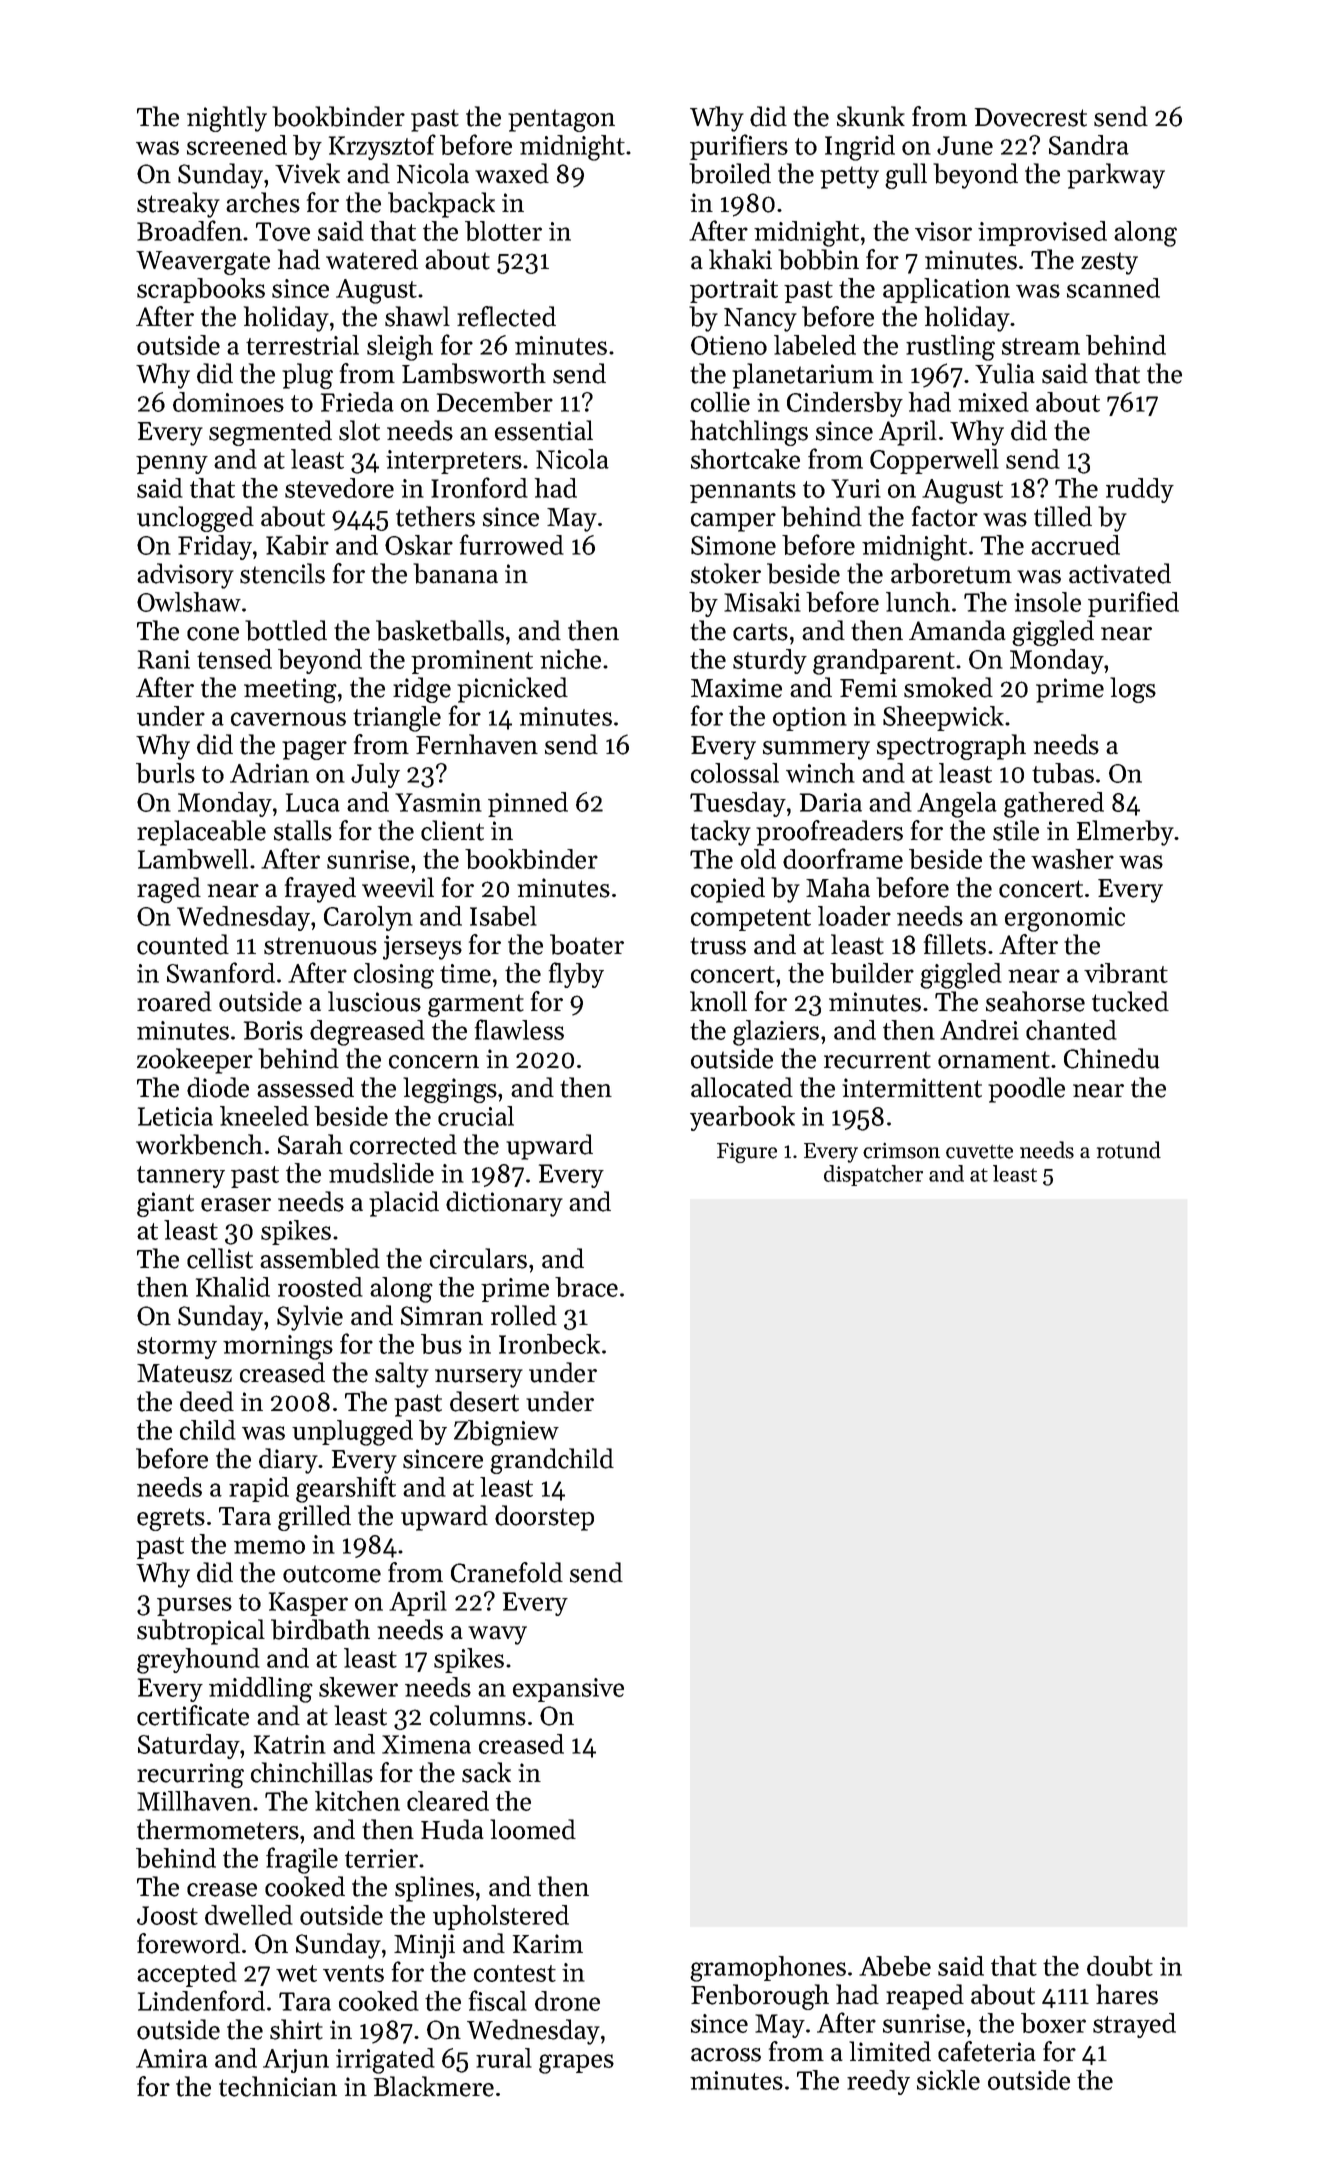 This page has width=1324, height=2180. What do you see at coordinates (568, 1690) in the page?
I see `expansive` at bounding box center [568, 1690].
